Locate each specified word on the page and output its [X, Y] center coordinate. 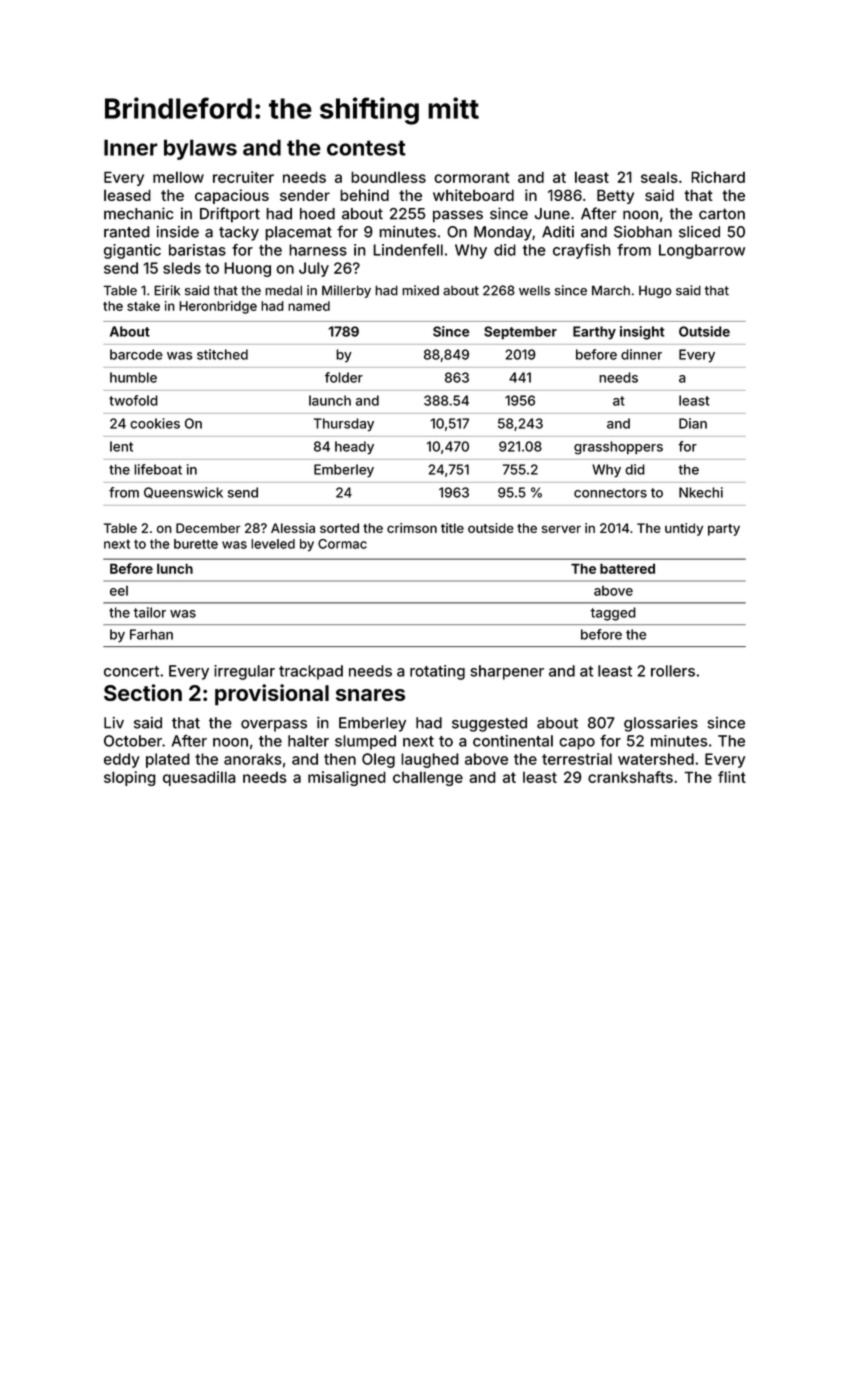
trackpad [311, 672]
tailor [149, 612]
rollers [673, 671]
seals [659, 177]
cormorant [471, 177]
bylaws [200, 149]
